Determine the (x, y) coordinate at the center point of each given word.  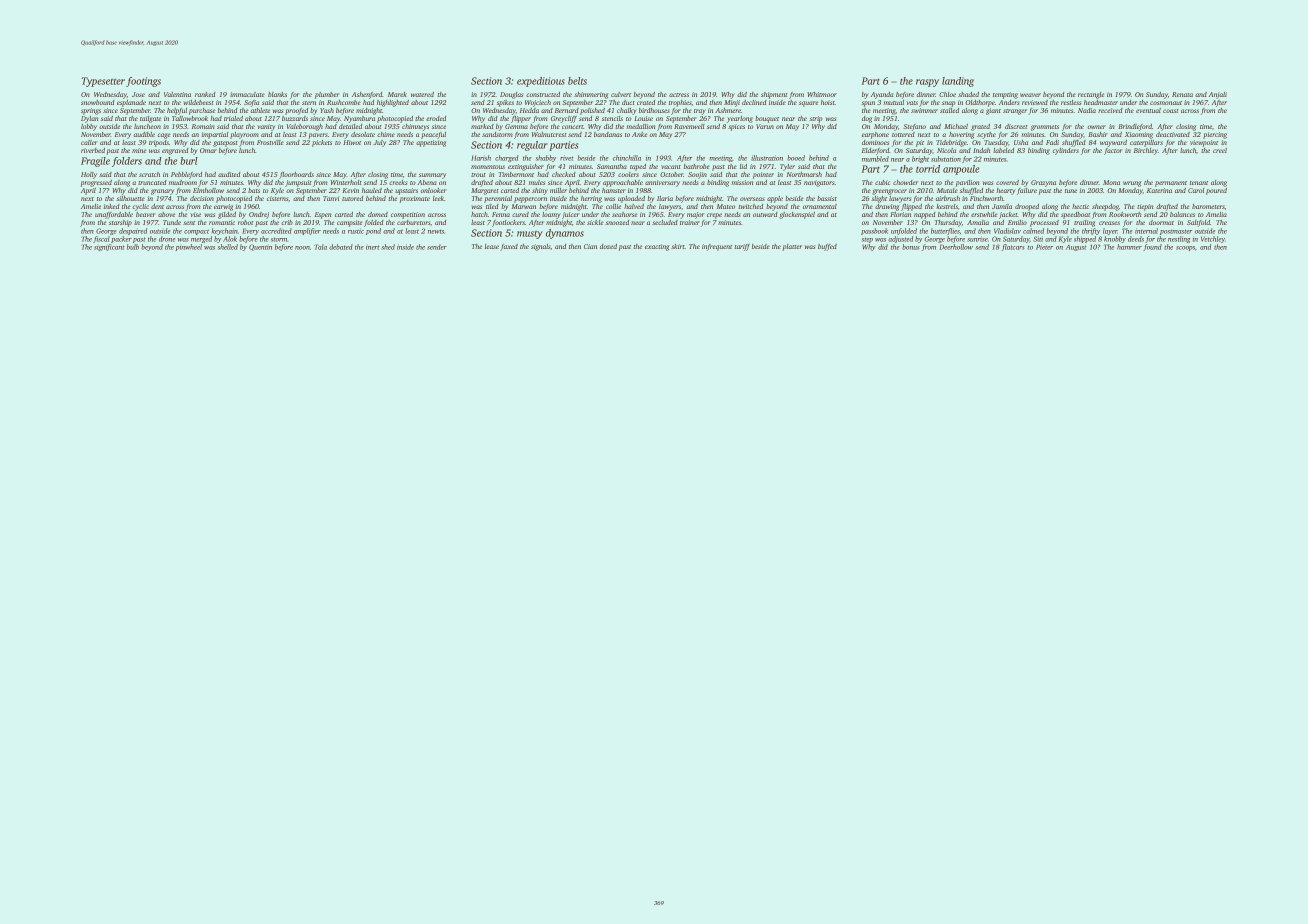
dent (157, 206)
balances (1182, 214)
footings (143, 82)
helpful (177, 111)
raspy (927, 83)
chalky (627, 111)
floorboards (296, 175)
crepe (714, 216)
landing (958, 82)
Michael (956, 126)
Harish (481, 158)
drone (167, 239)
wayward (1113, 143)
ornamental (820, 206)
